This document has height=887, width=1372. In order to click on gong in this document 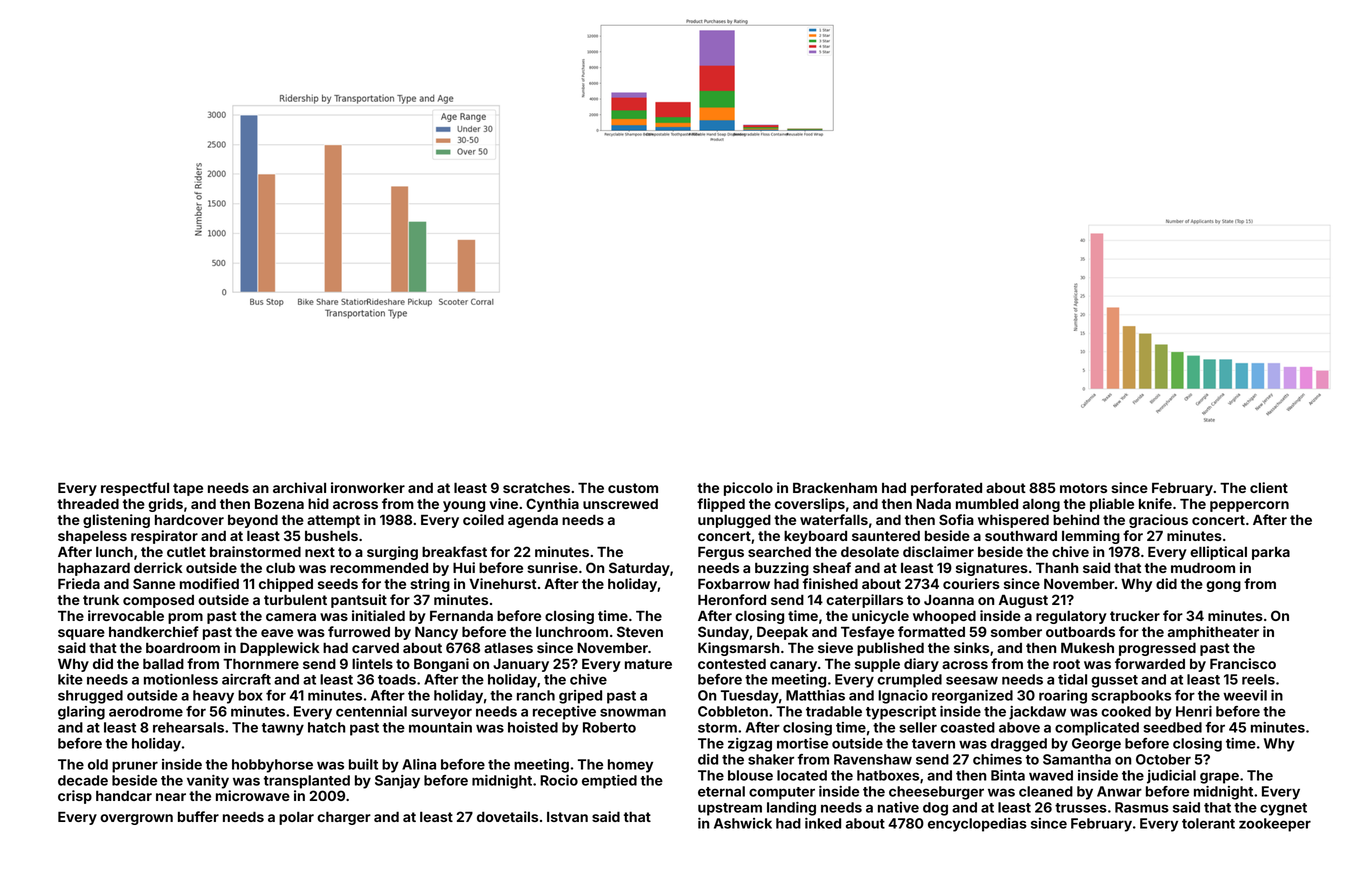, I will do `click(1223, 586)`.
